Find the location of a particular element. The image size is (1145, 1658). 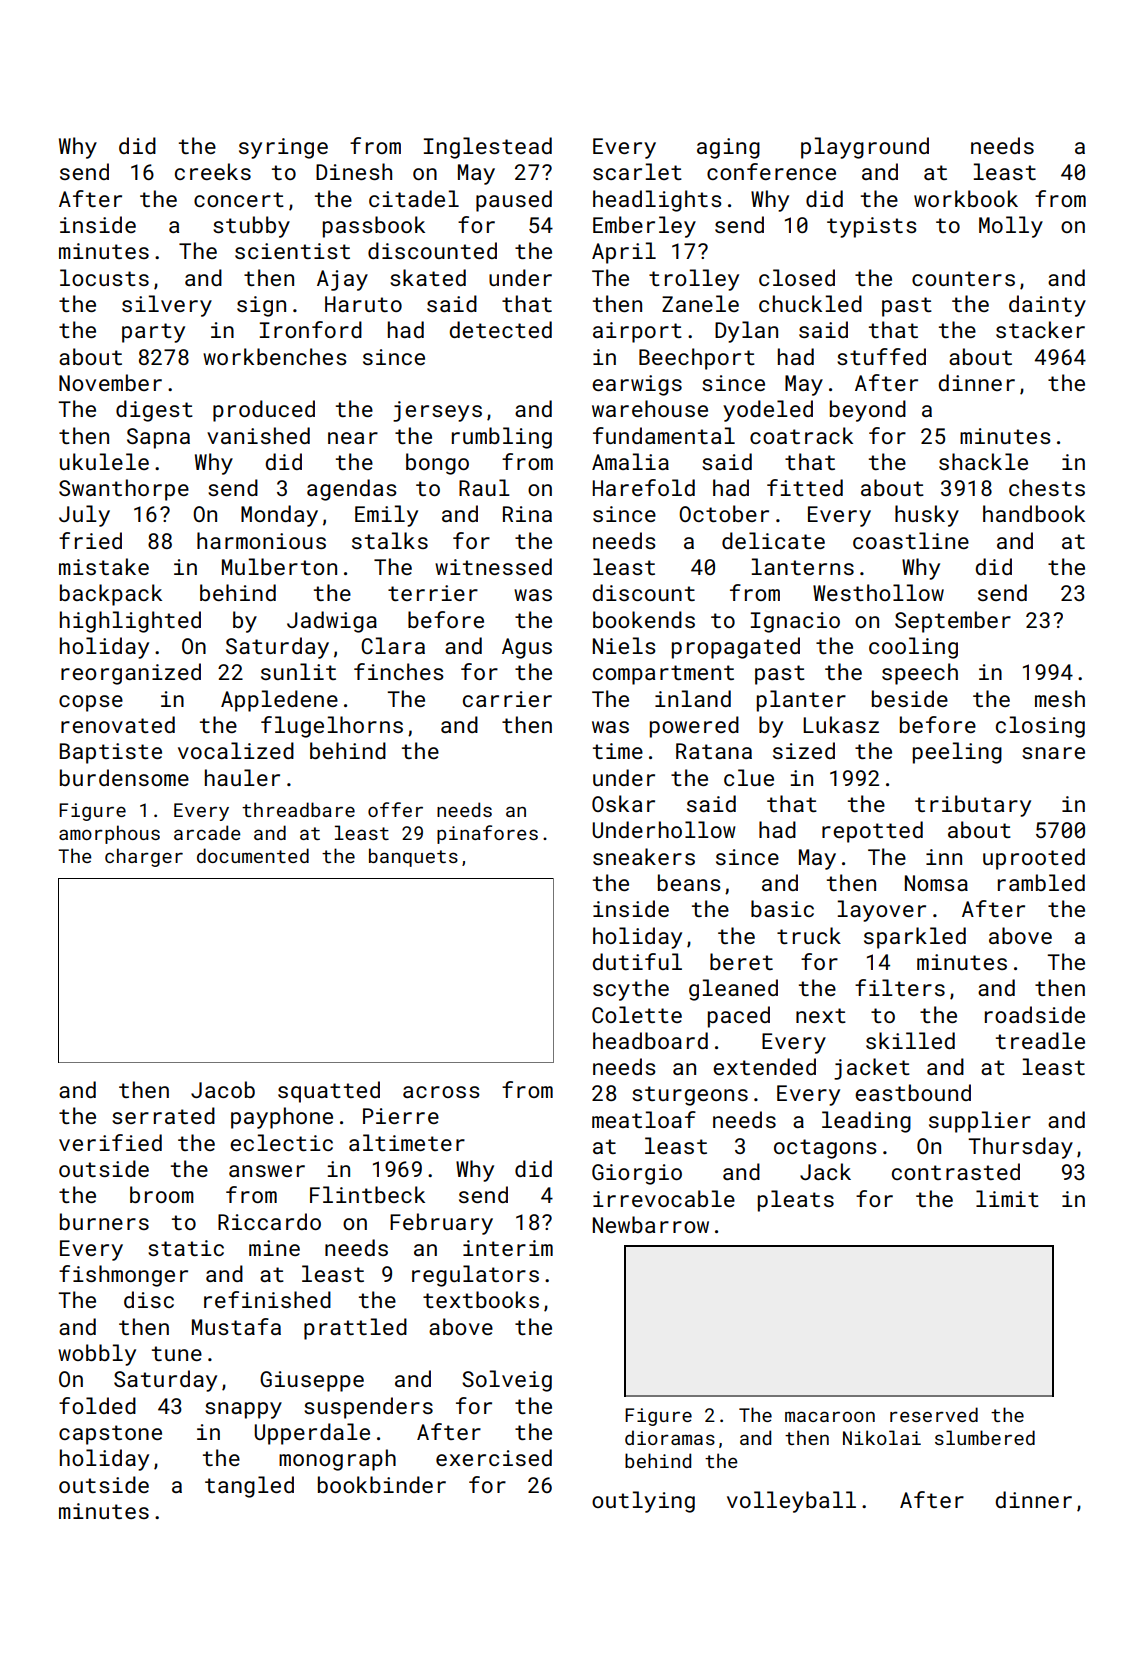

treadle is located at coordinates (1040, 1040).
